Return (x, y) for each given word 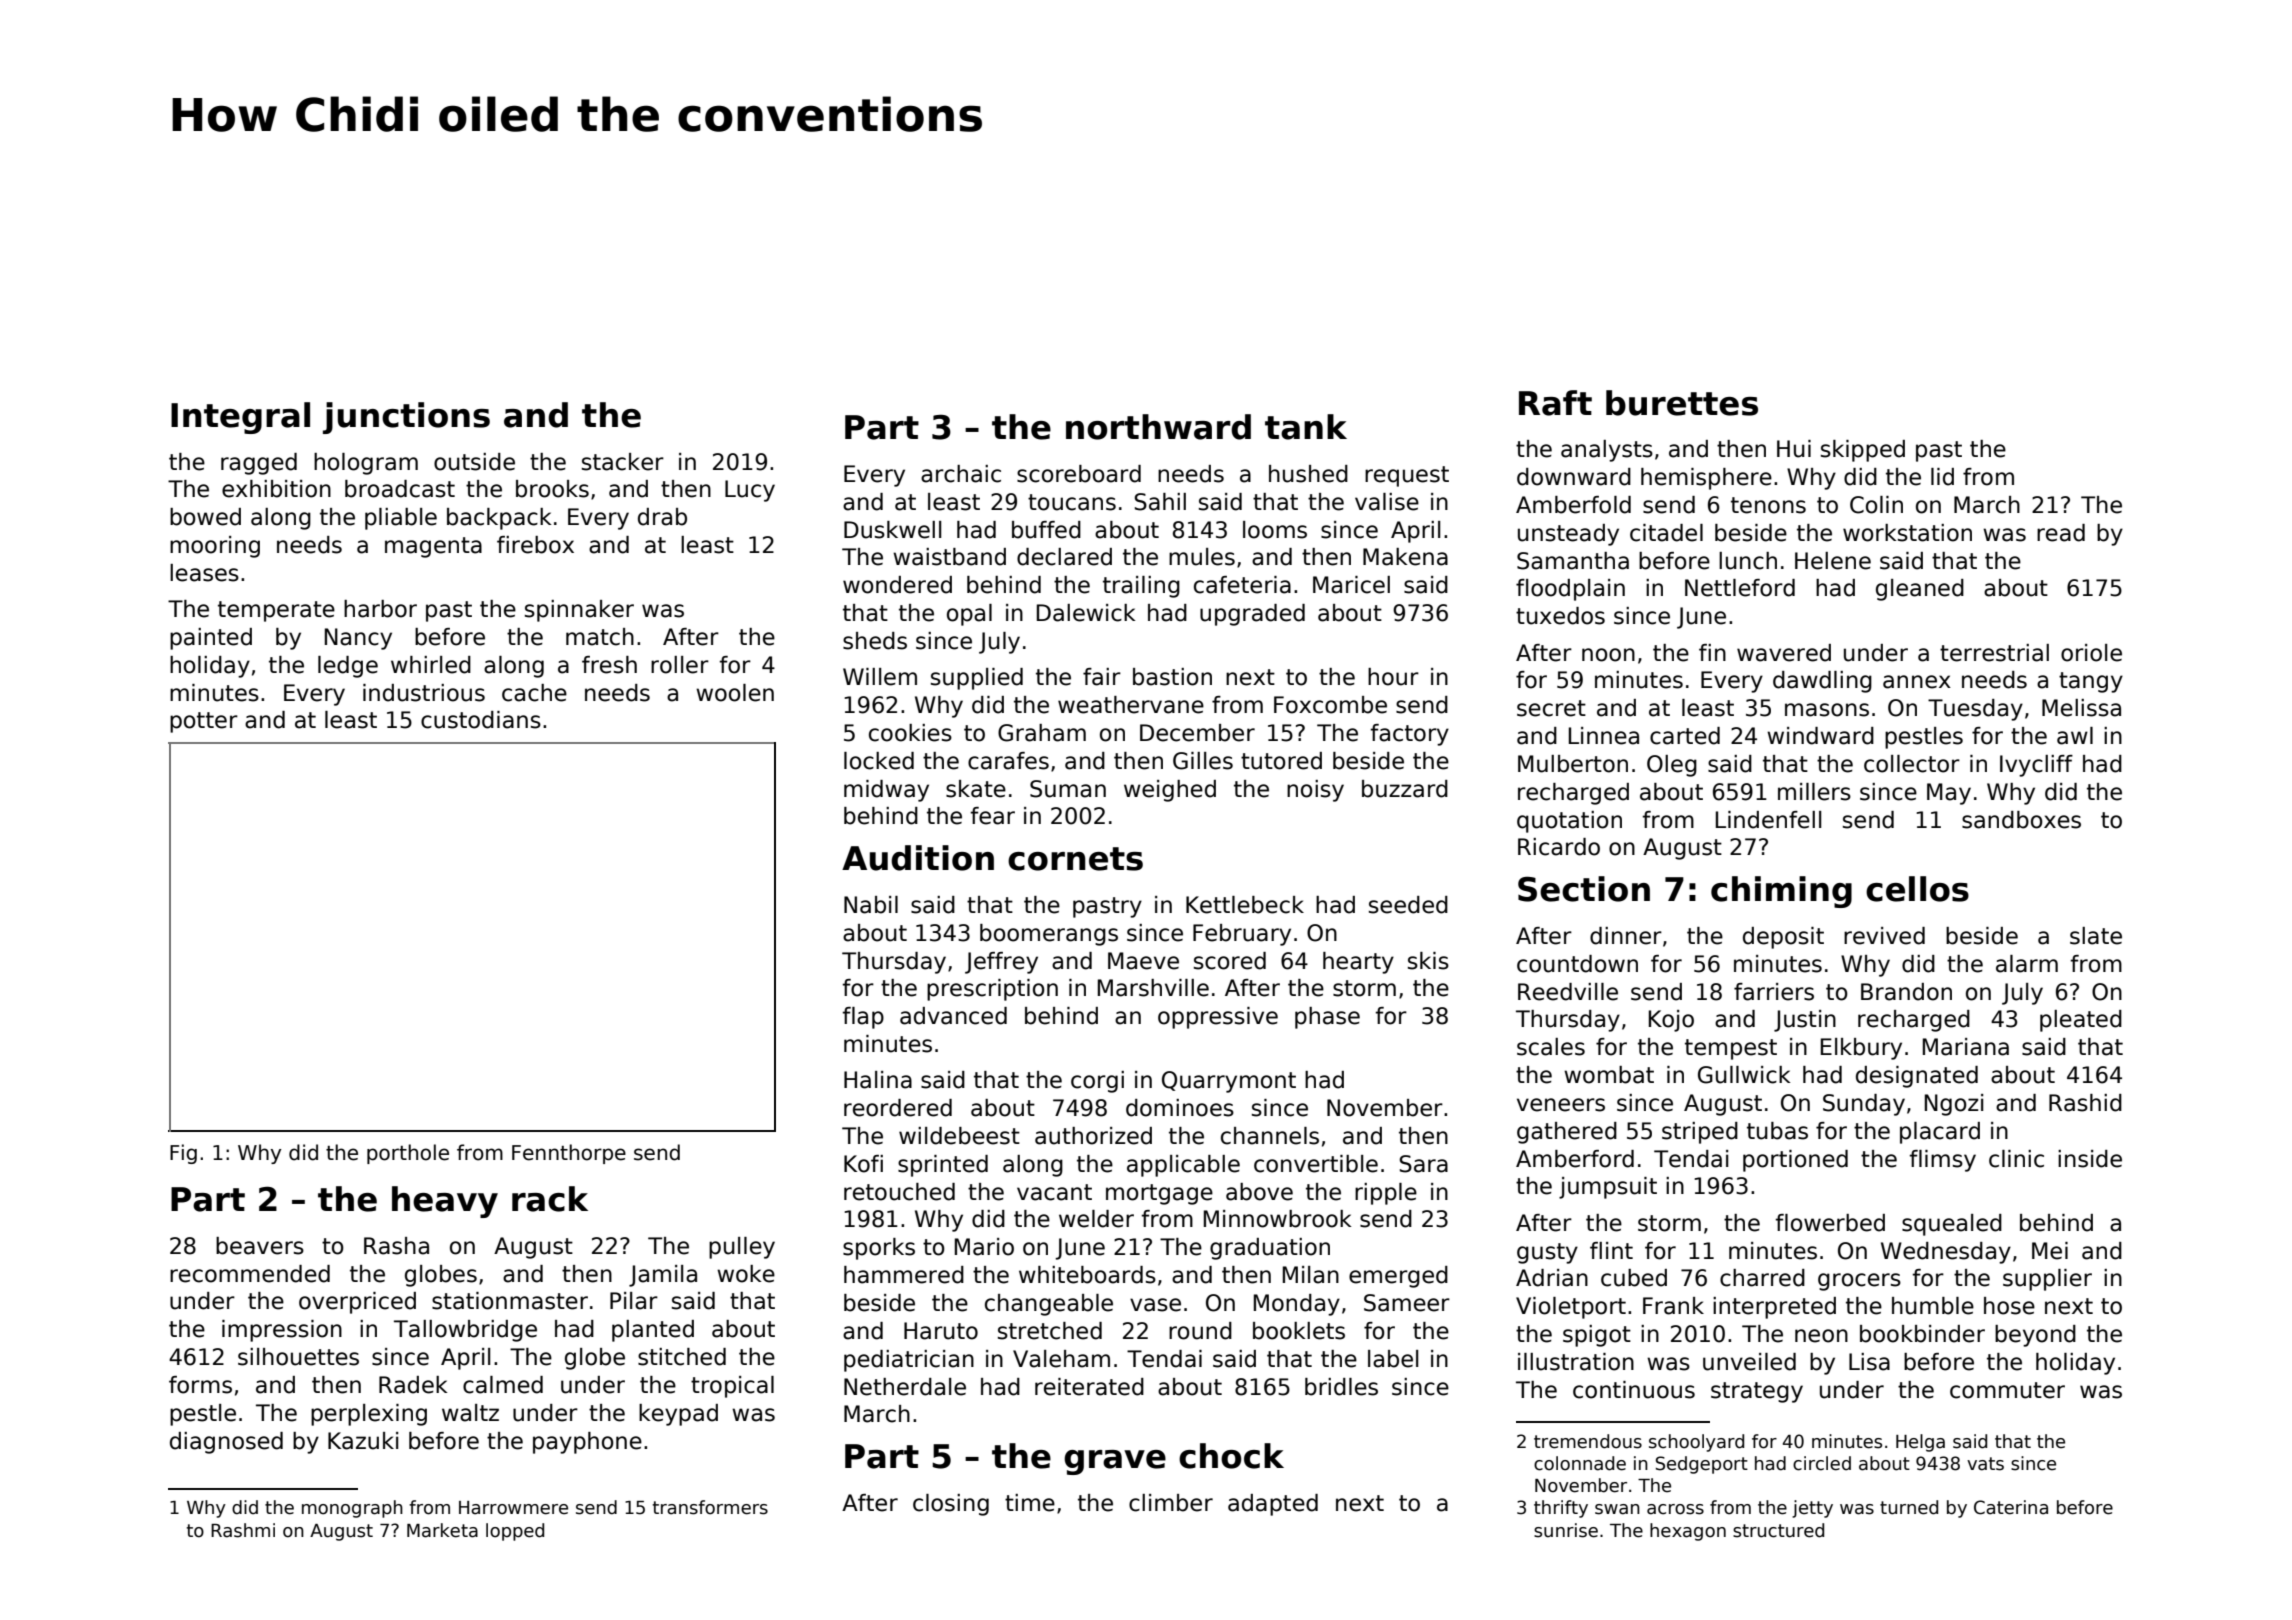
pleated (2081, 1021)
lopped (515, 1532)
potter (204, 722)
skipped (1863, 451)
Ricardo (1559, 847)
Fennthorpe (569, 1154)
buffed (1046, 530)
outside (474, 462)
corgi (1097, 1082)
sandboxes (2021, 820)
